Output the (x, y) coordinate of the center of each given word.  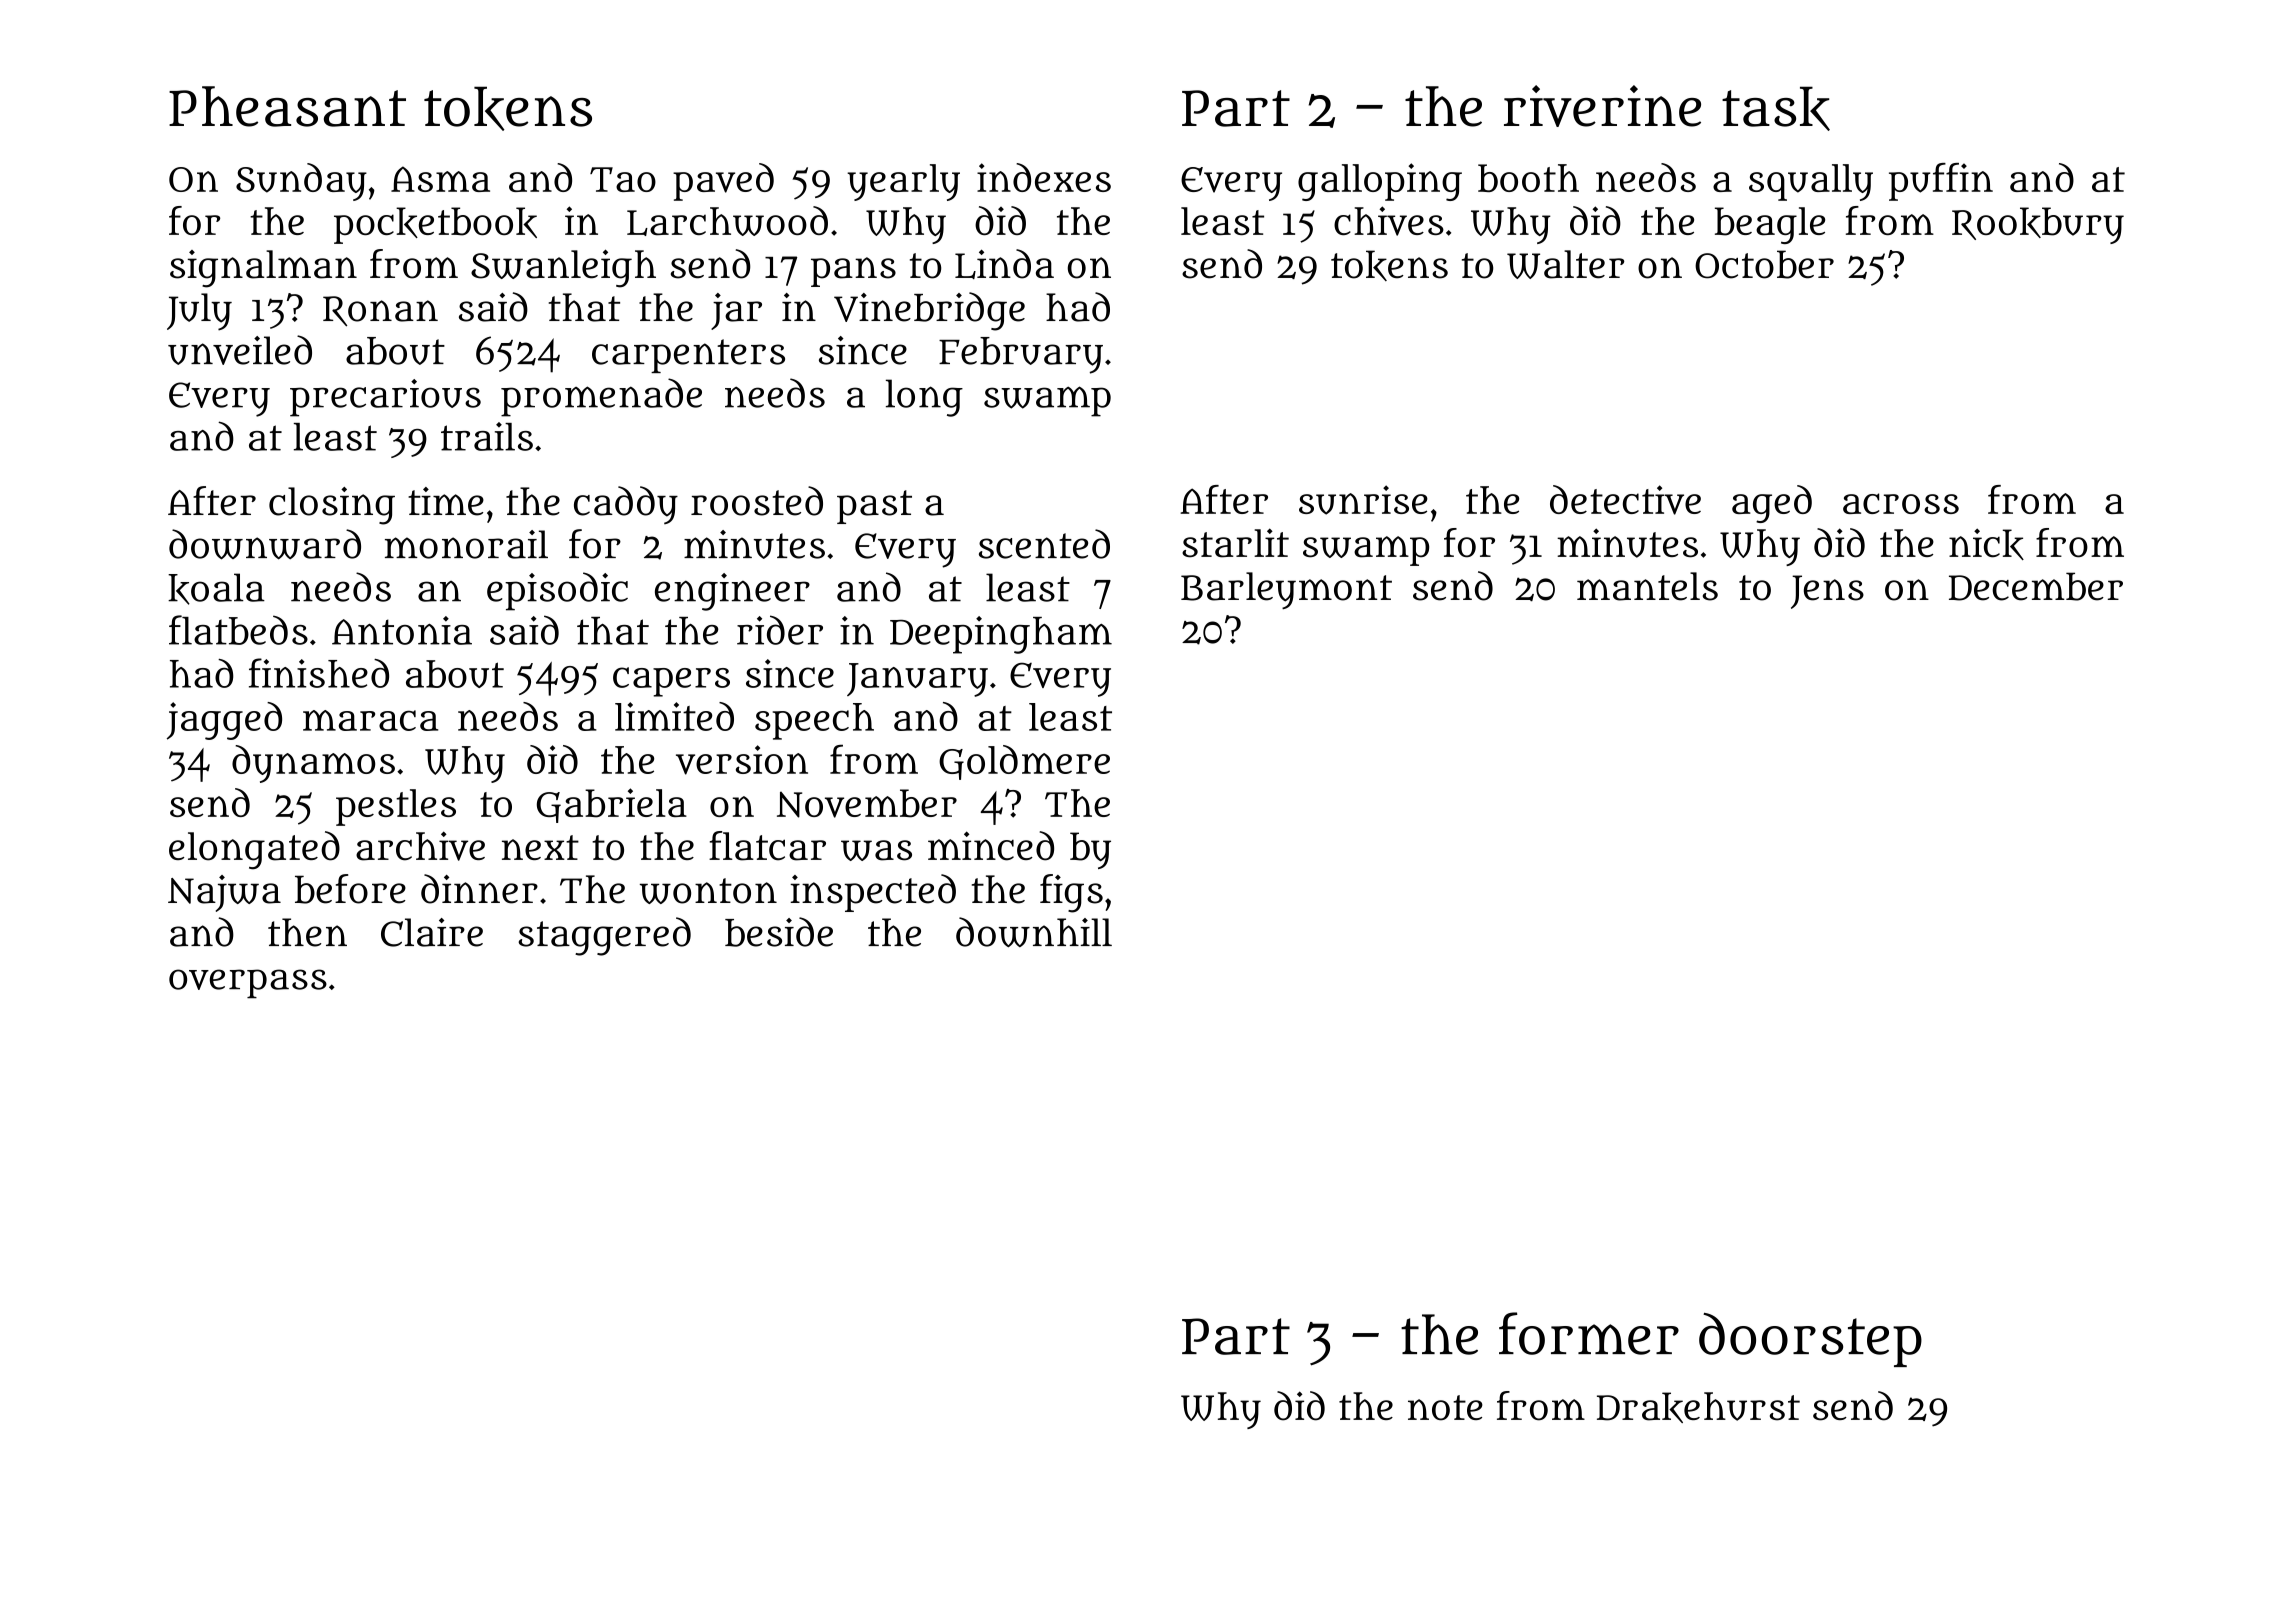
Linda (1004, 264)
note (1445, 1408)
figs (1071, 893)
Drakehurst (1698, 1407)
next (540, 847)
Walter (1565, 264)
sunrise (1363, 500)
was (876, 850)
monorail (466, 544)
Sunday (301, 182)
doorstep (1810, 1340)
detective (1625, 500)
